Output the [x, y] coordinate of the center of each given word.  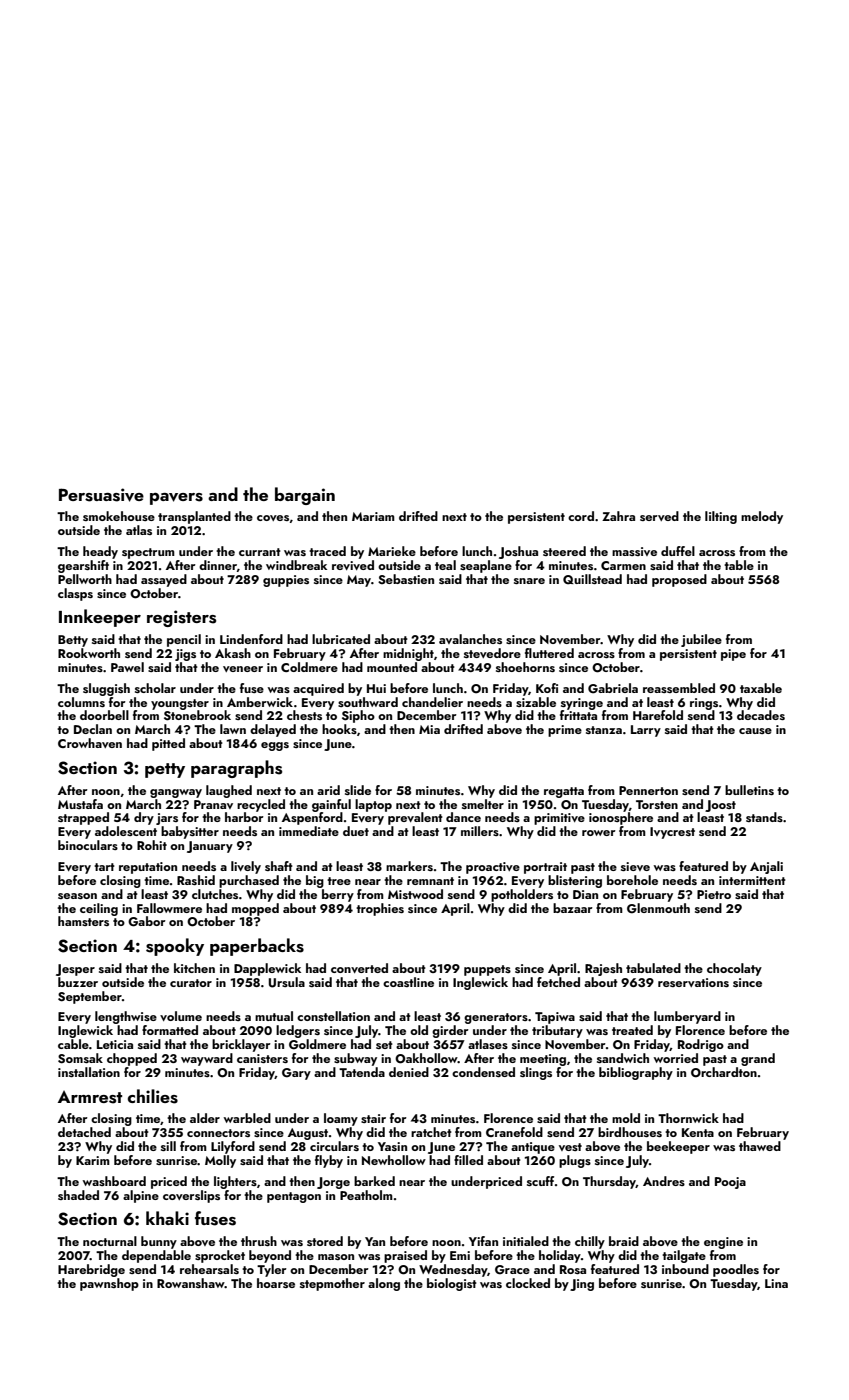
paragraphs [236, 769]
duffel [678, 551]
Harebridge [91, 1270]
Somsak [80, 1058]
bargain [305, 496]
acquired [318, 689]
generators [496, 1018]
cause [755, 731]
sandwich [623, 1058]
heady [100, 552]
